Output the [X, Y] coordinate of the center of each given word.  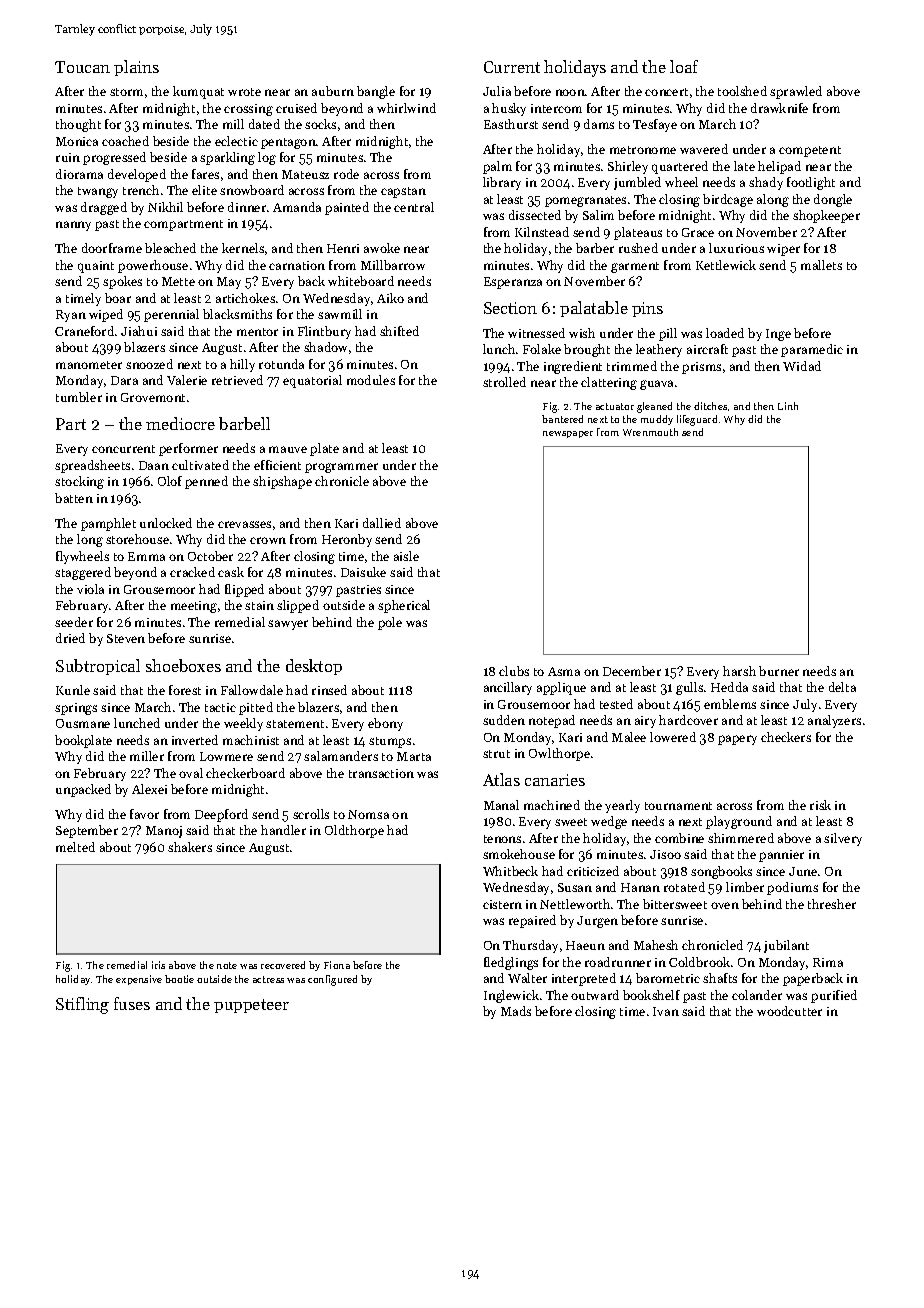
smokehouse [519, 854]
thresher [832, 904]
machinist [251, 740]
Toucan [82, 67]
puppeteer [251, 1006]
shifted [399, 331]
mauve [288, 449]
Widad [802, 366]
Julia [497, 91]
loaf [684, 66]
